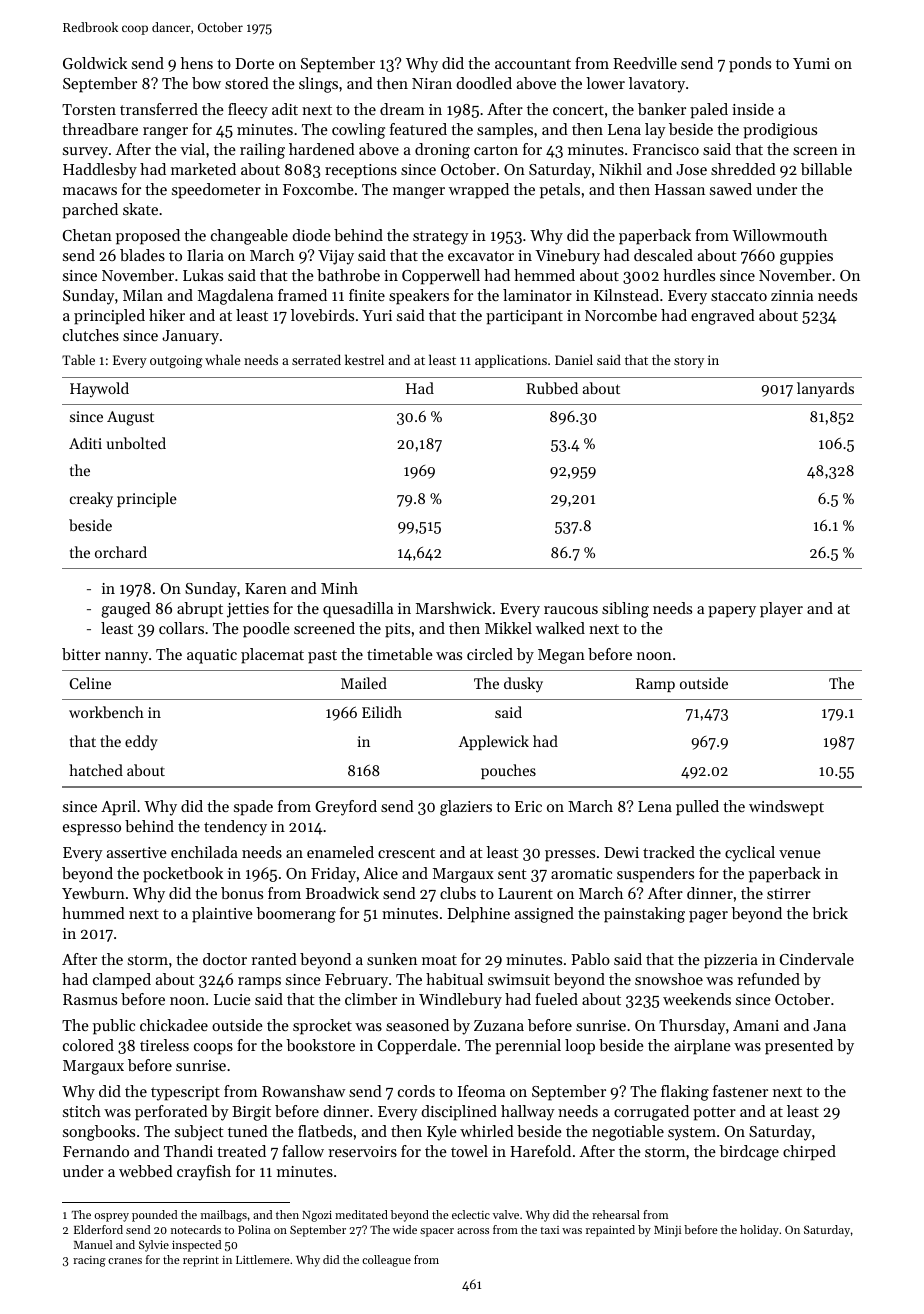  Describe the element at coordinates (89, 1261) in the page. I see `racing` at that location.
